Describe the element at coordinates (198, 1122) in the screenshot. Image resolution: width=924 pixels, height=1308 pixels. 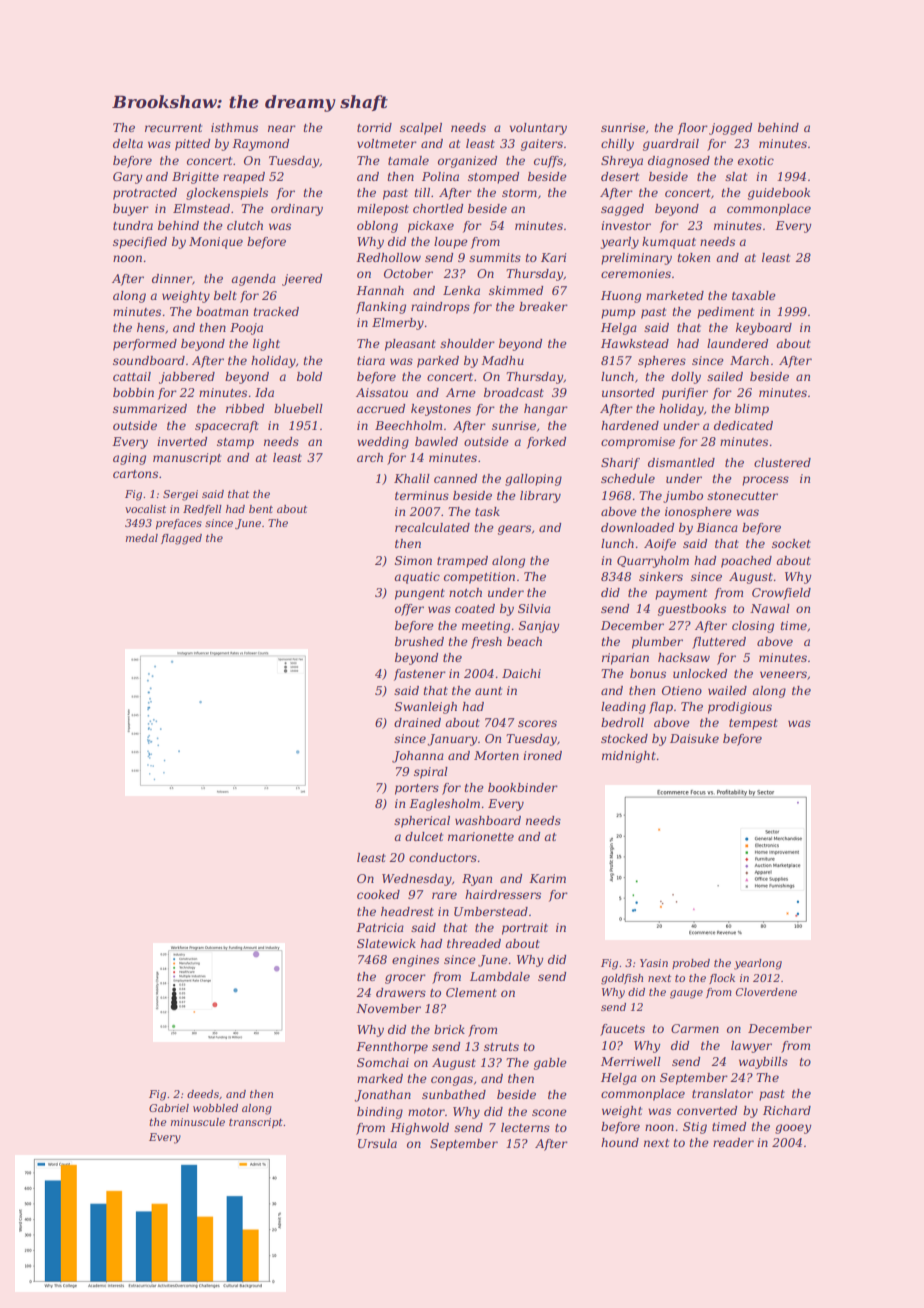
I see `minuscule` at that location.
